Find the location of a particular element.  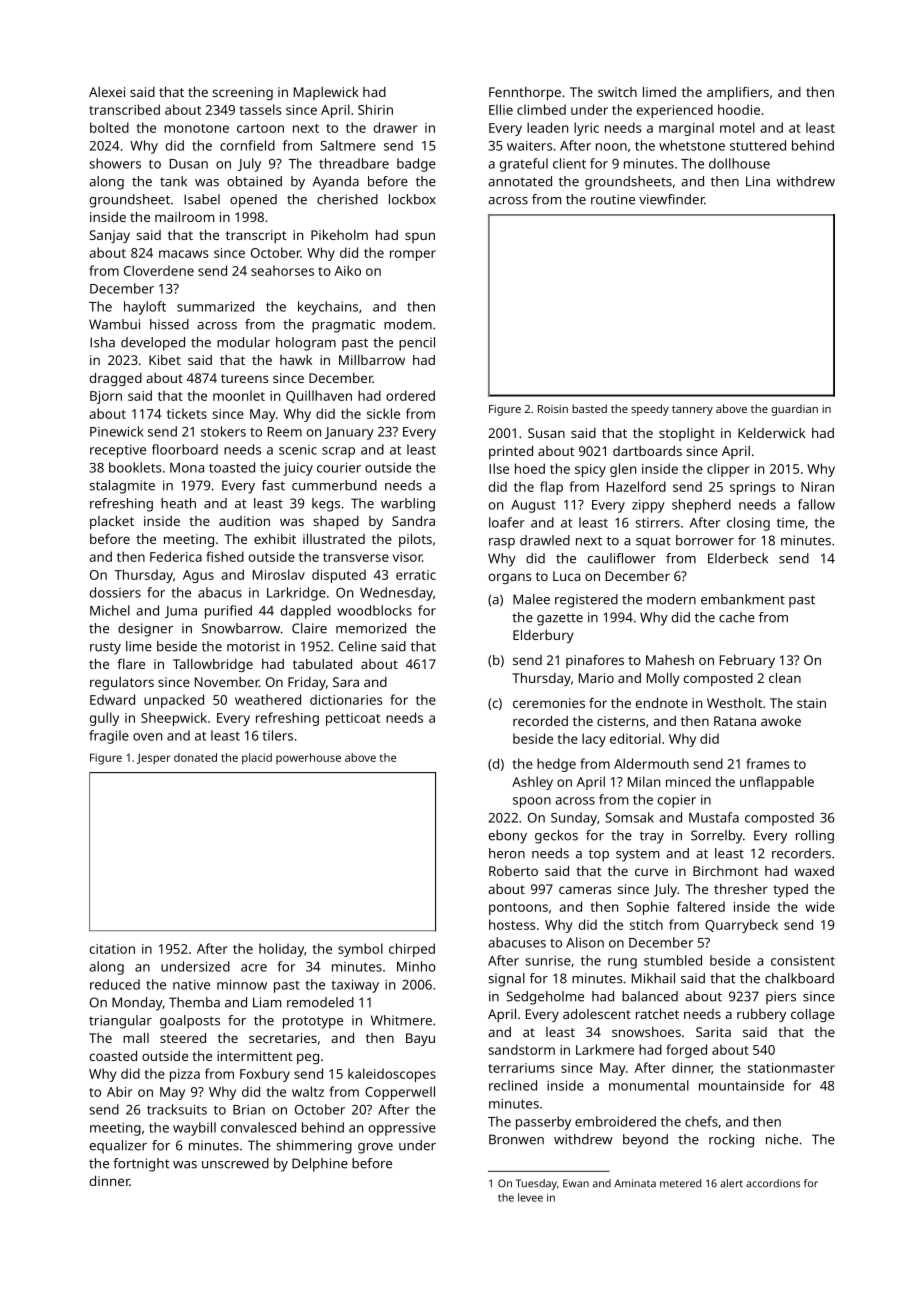

Roberto is located at coordinates (513, 871).
